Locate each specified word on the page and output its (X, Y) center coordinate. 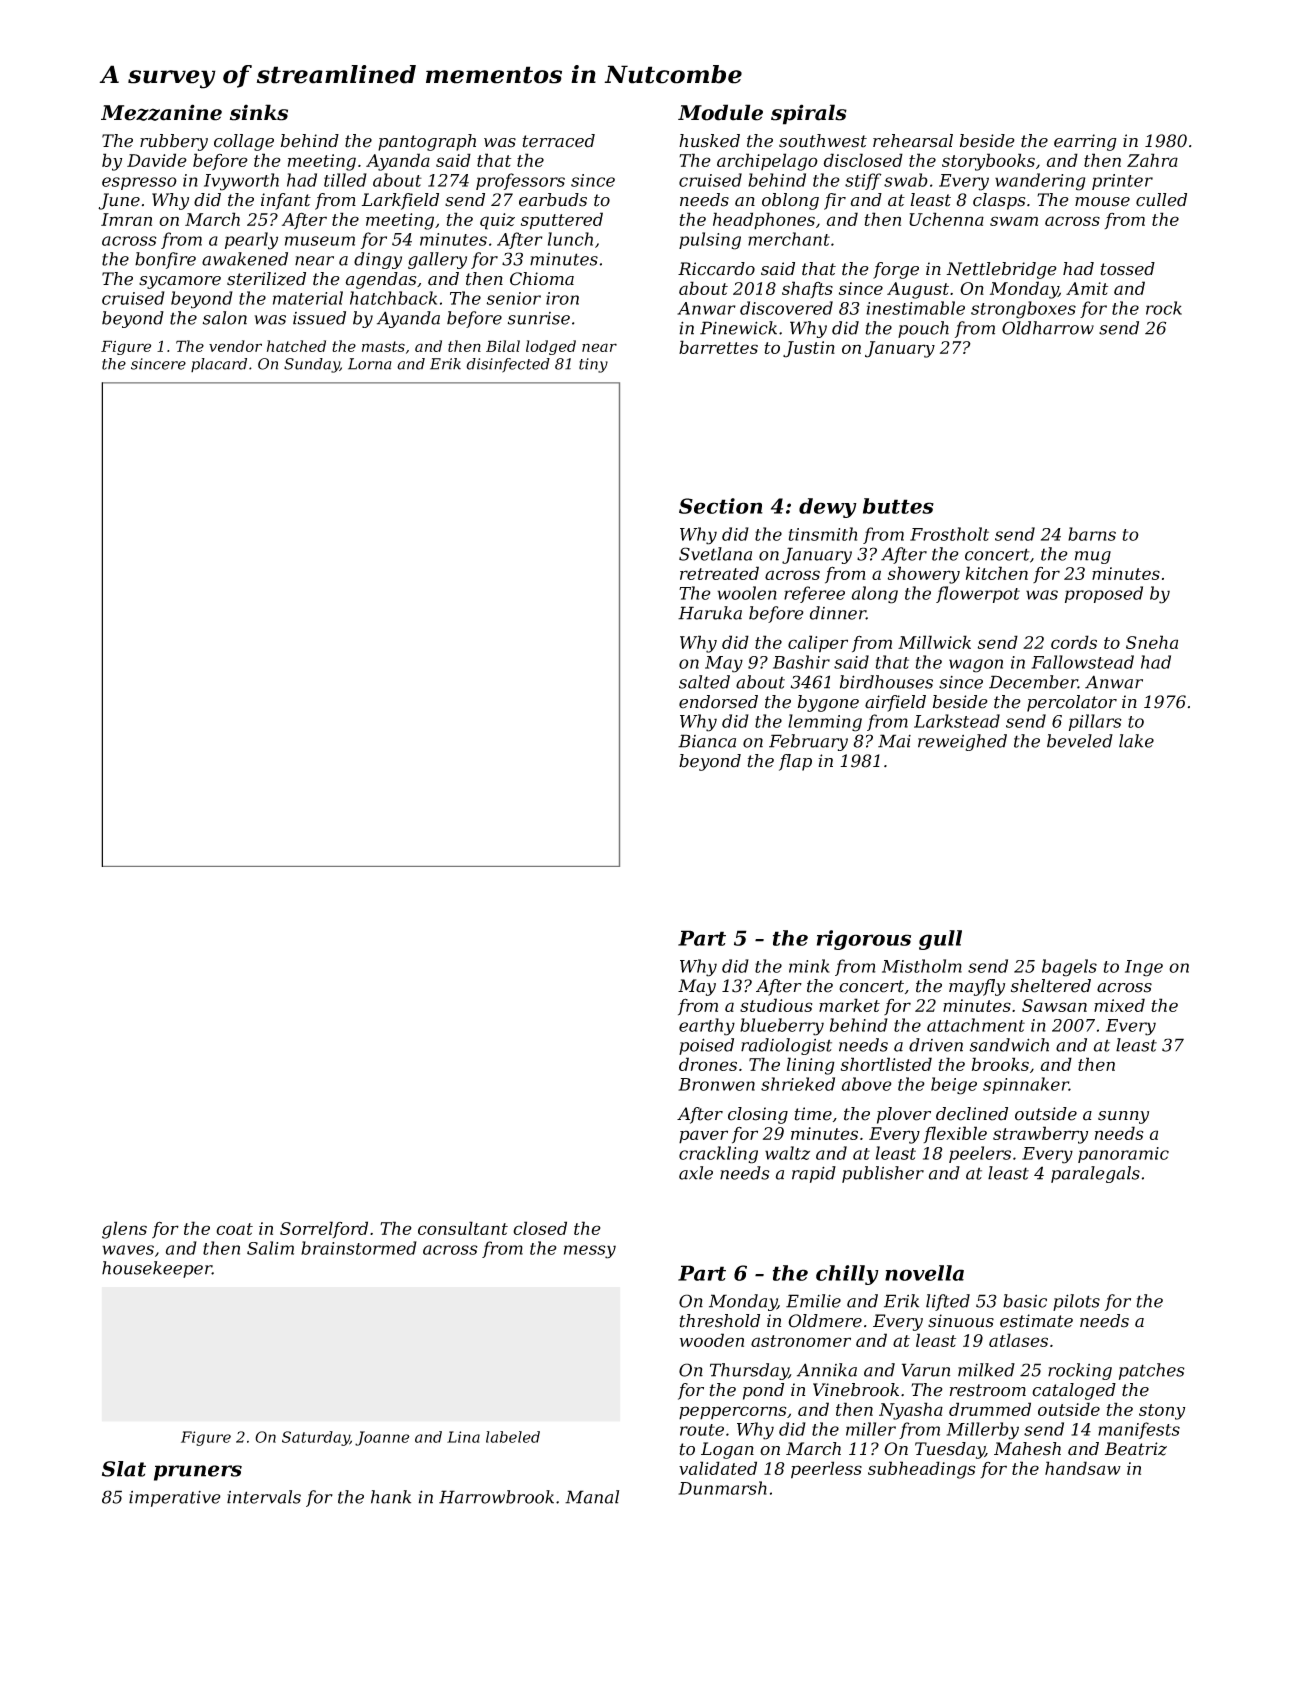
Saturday (316, 1438)
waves (128, 1250)
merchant (789, 239)
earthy (707, 1027)
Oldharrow (1048, 328)
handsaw (1083, 1468)
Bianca (707, 741)
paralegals (1095, 1174)
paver (703, 1137)
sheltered (1051, 986)
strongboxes (1023, 310)
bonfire (165, 260)
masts (383, 346)
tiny (593, 365)
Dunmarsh (722, 1488)
